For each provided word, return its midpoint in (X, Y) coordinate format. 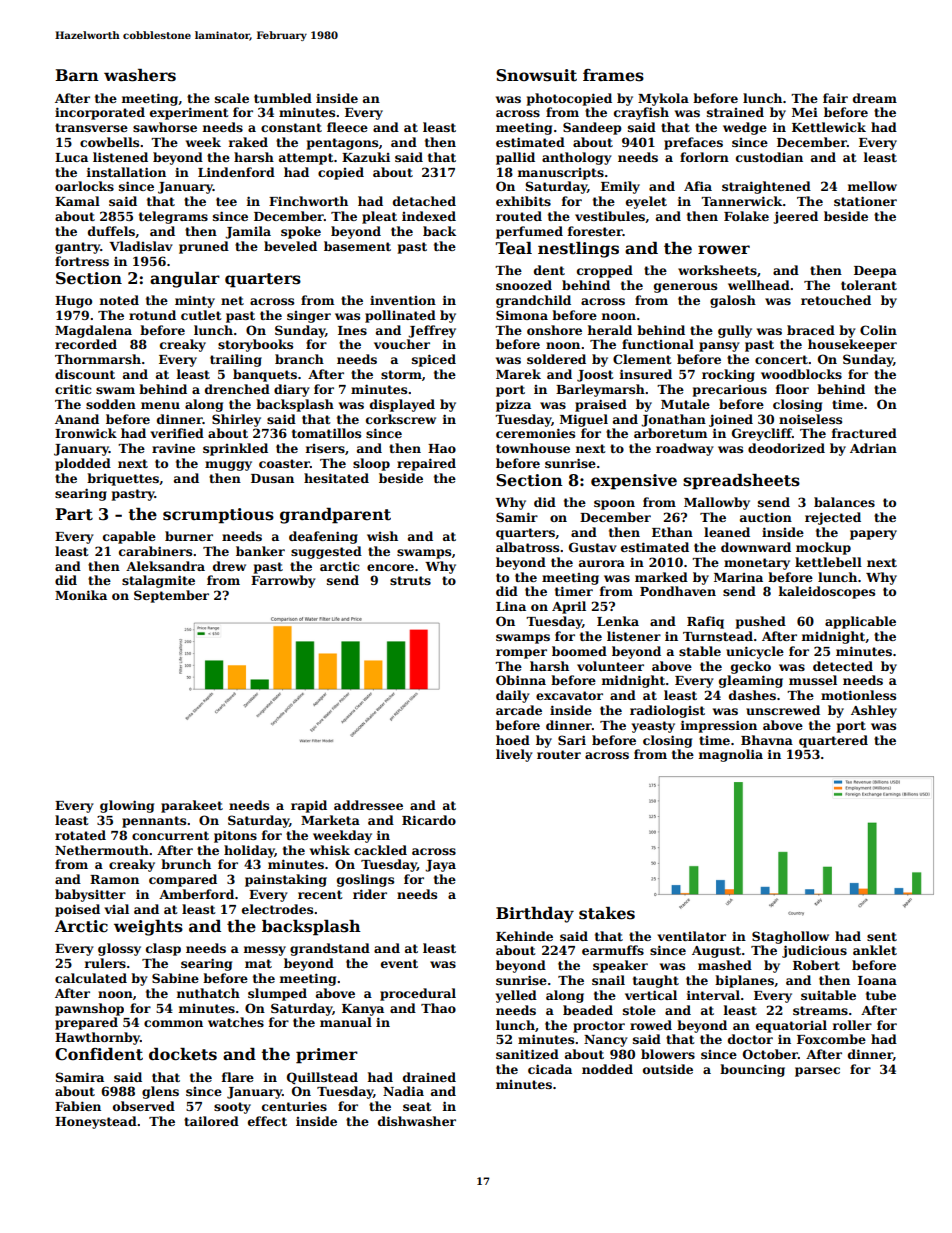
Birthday (535, 915)
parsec (817, 1072)
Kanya (363, 1010)
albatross (527, 547)
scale (232, 98)
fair (835, 98)
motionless (858, 695)
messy (265, 951)
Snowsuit (536, 75)
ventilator (691, 936)
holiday (249, 851)
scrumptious (218, 516)
